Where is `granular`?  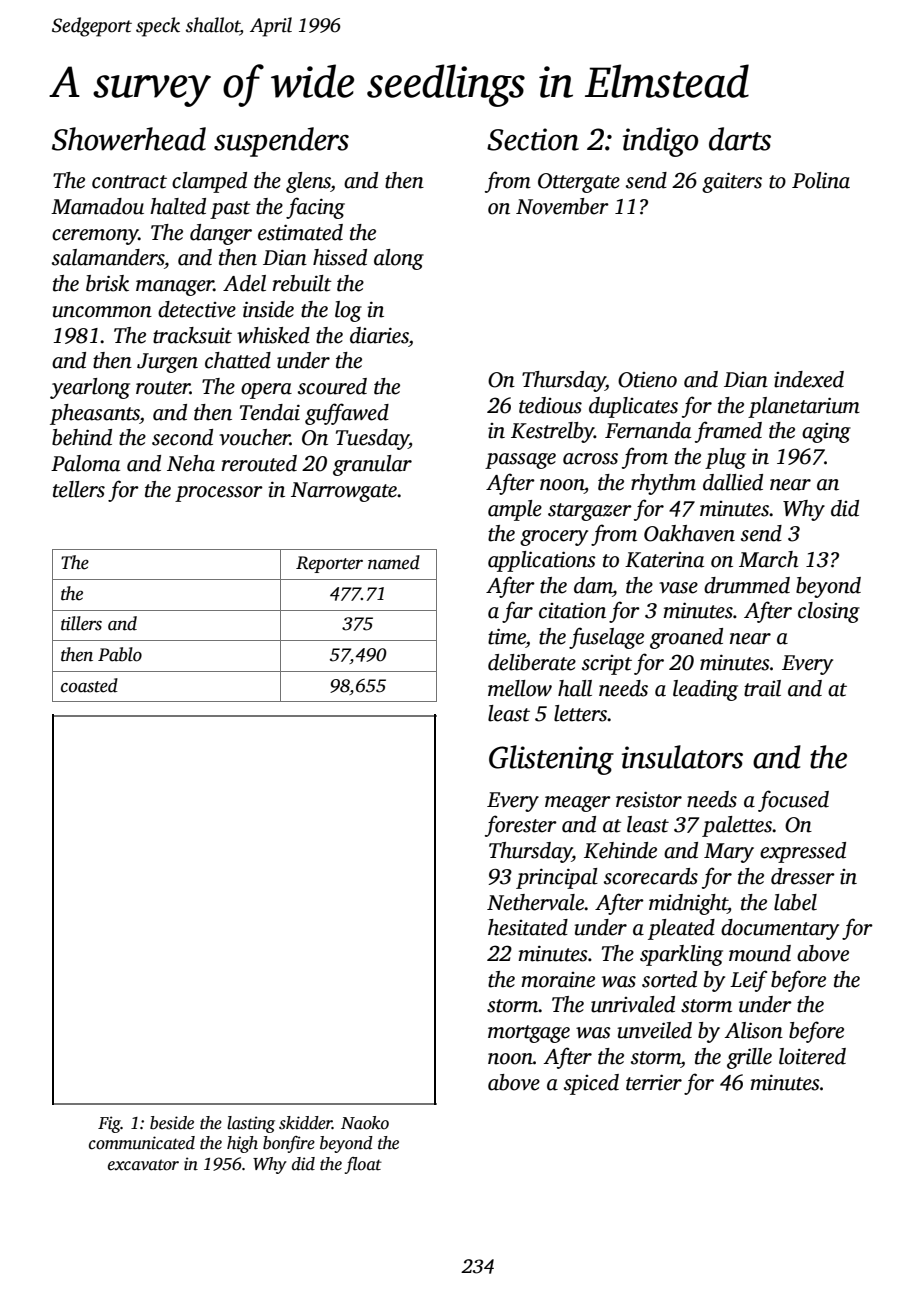
granular is located at coordinates (372, 465).
